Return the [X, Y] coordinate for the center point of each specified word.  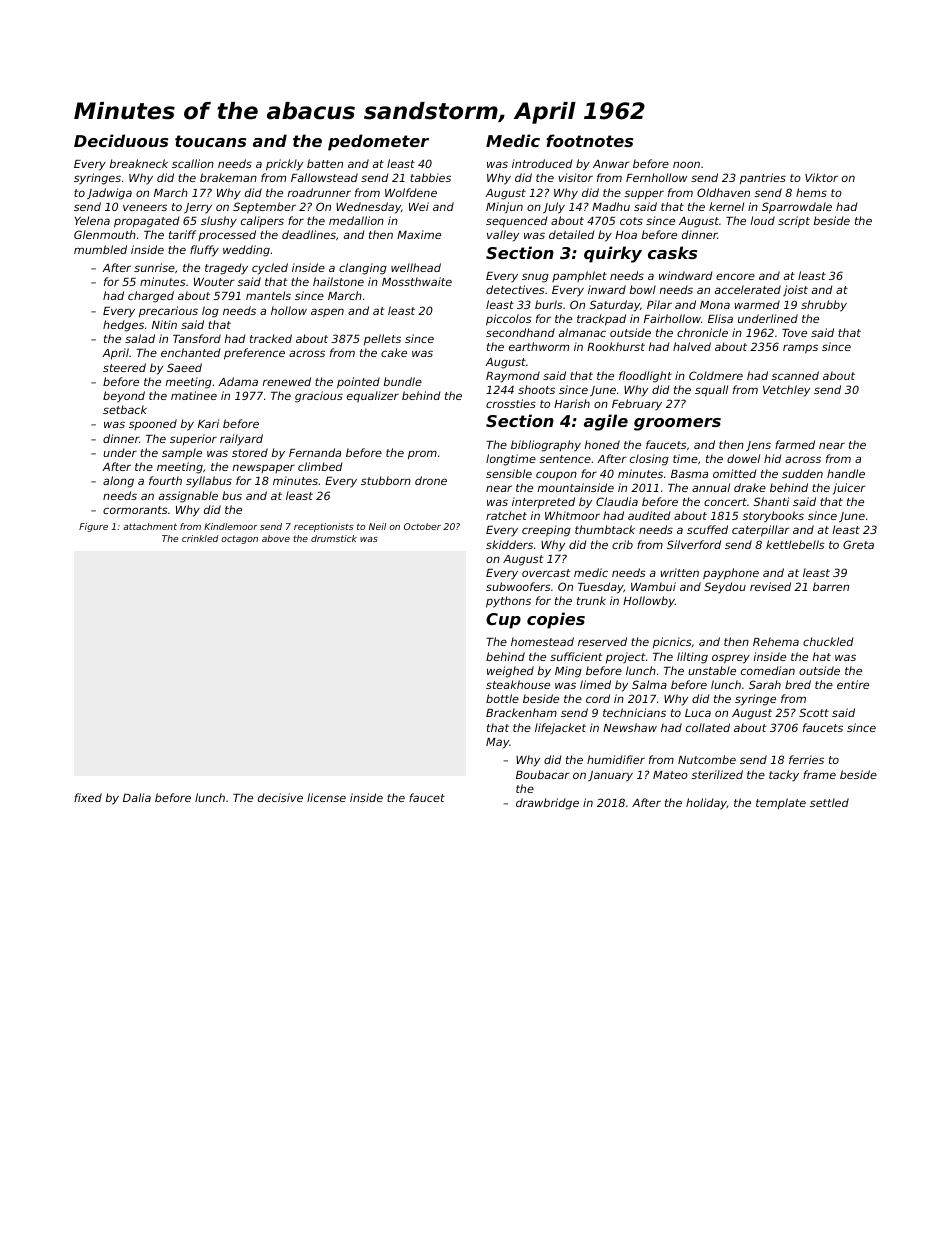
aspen [327, 313]
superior [193, 440]
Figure [93, 527]
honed [602, 444]
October [422, 526]
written [680, 572]
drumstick [334, 538]
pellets [382, 340]
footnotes [589, 140]
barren [831, 586]
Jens [758, 446]
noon [686, 164]
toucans [210, 141]
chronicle [702, 332]
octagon [239, 540]
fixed [88, 797]
